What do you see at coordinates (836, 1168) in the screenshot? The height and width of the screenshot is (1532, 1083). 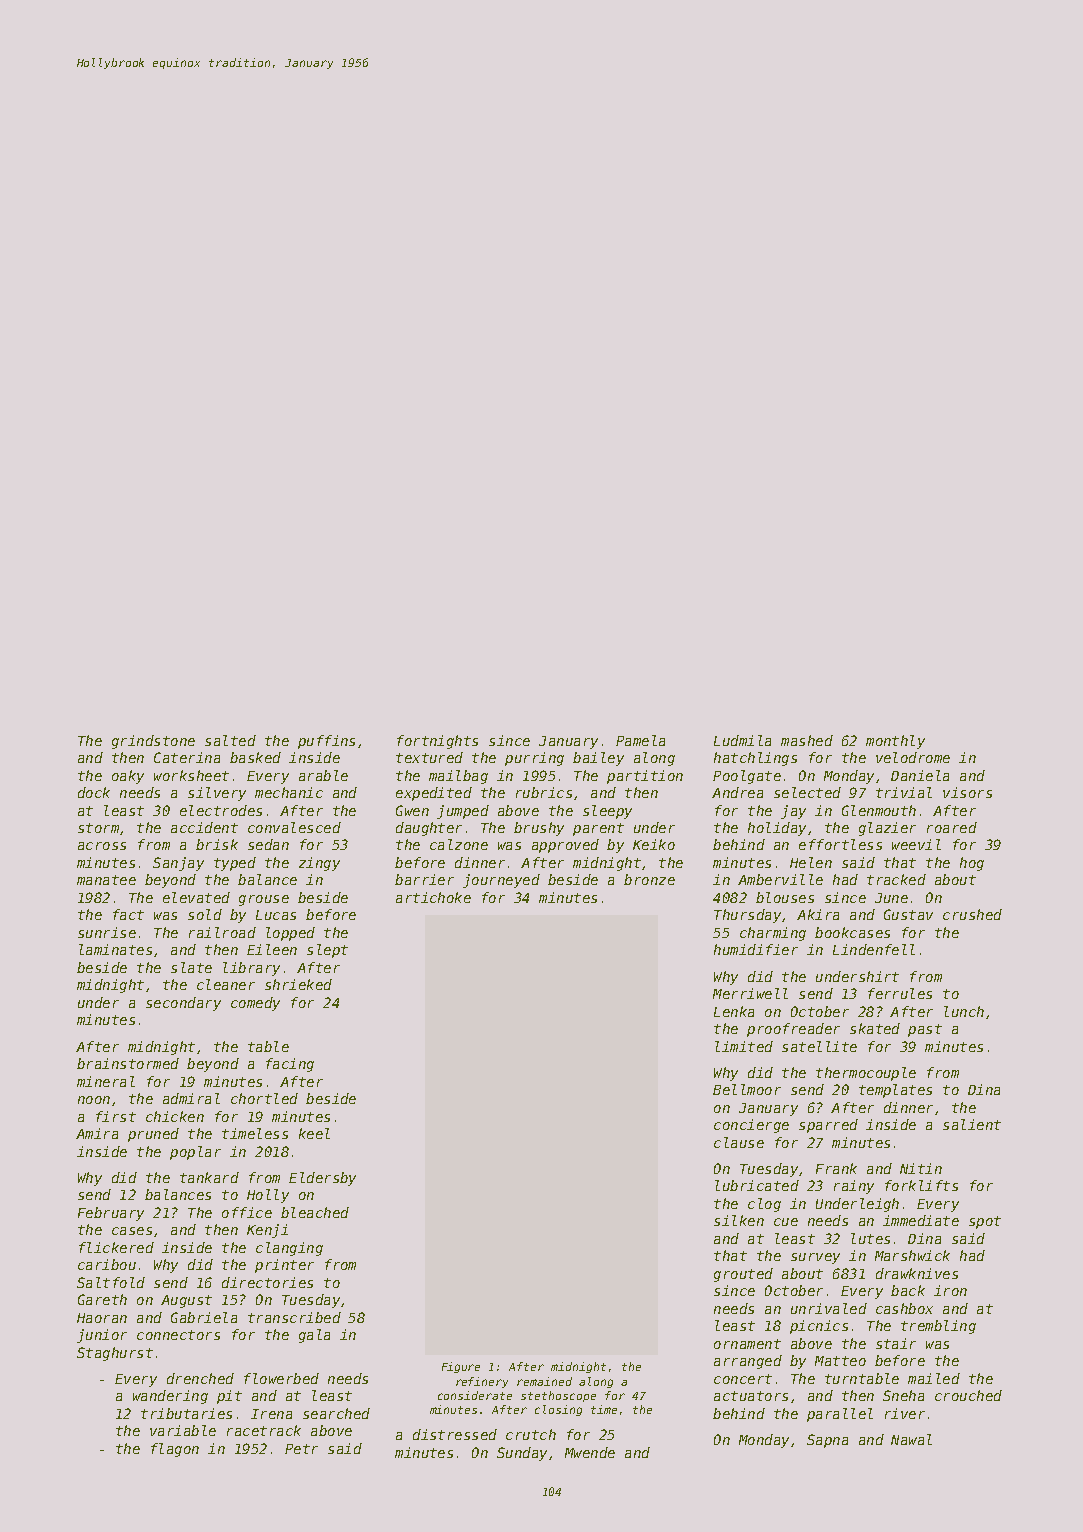 I see `Frank` at bounding box center [836, 1168].
